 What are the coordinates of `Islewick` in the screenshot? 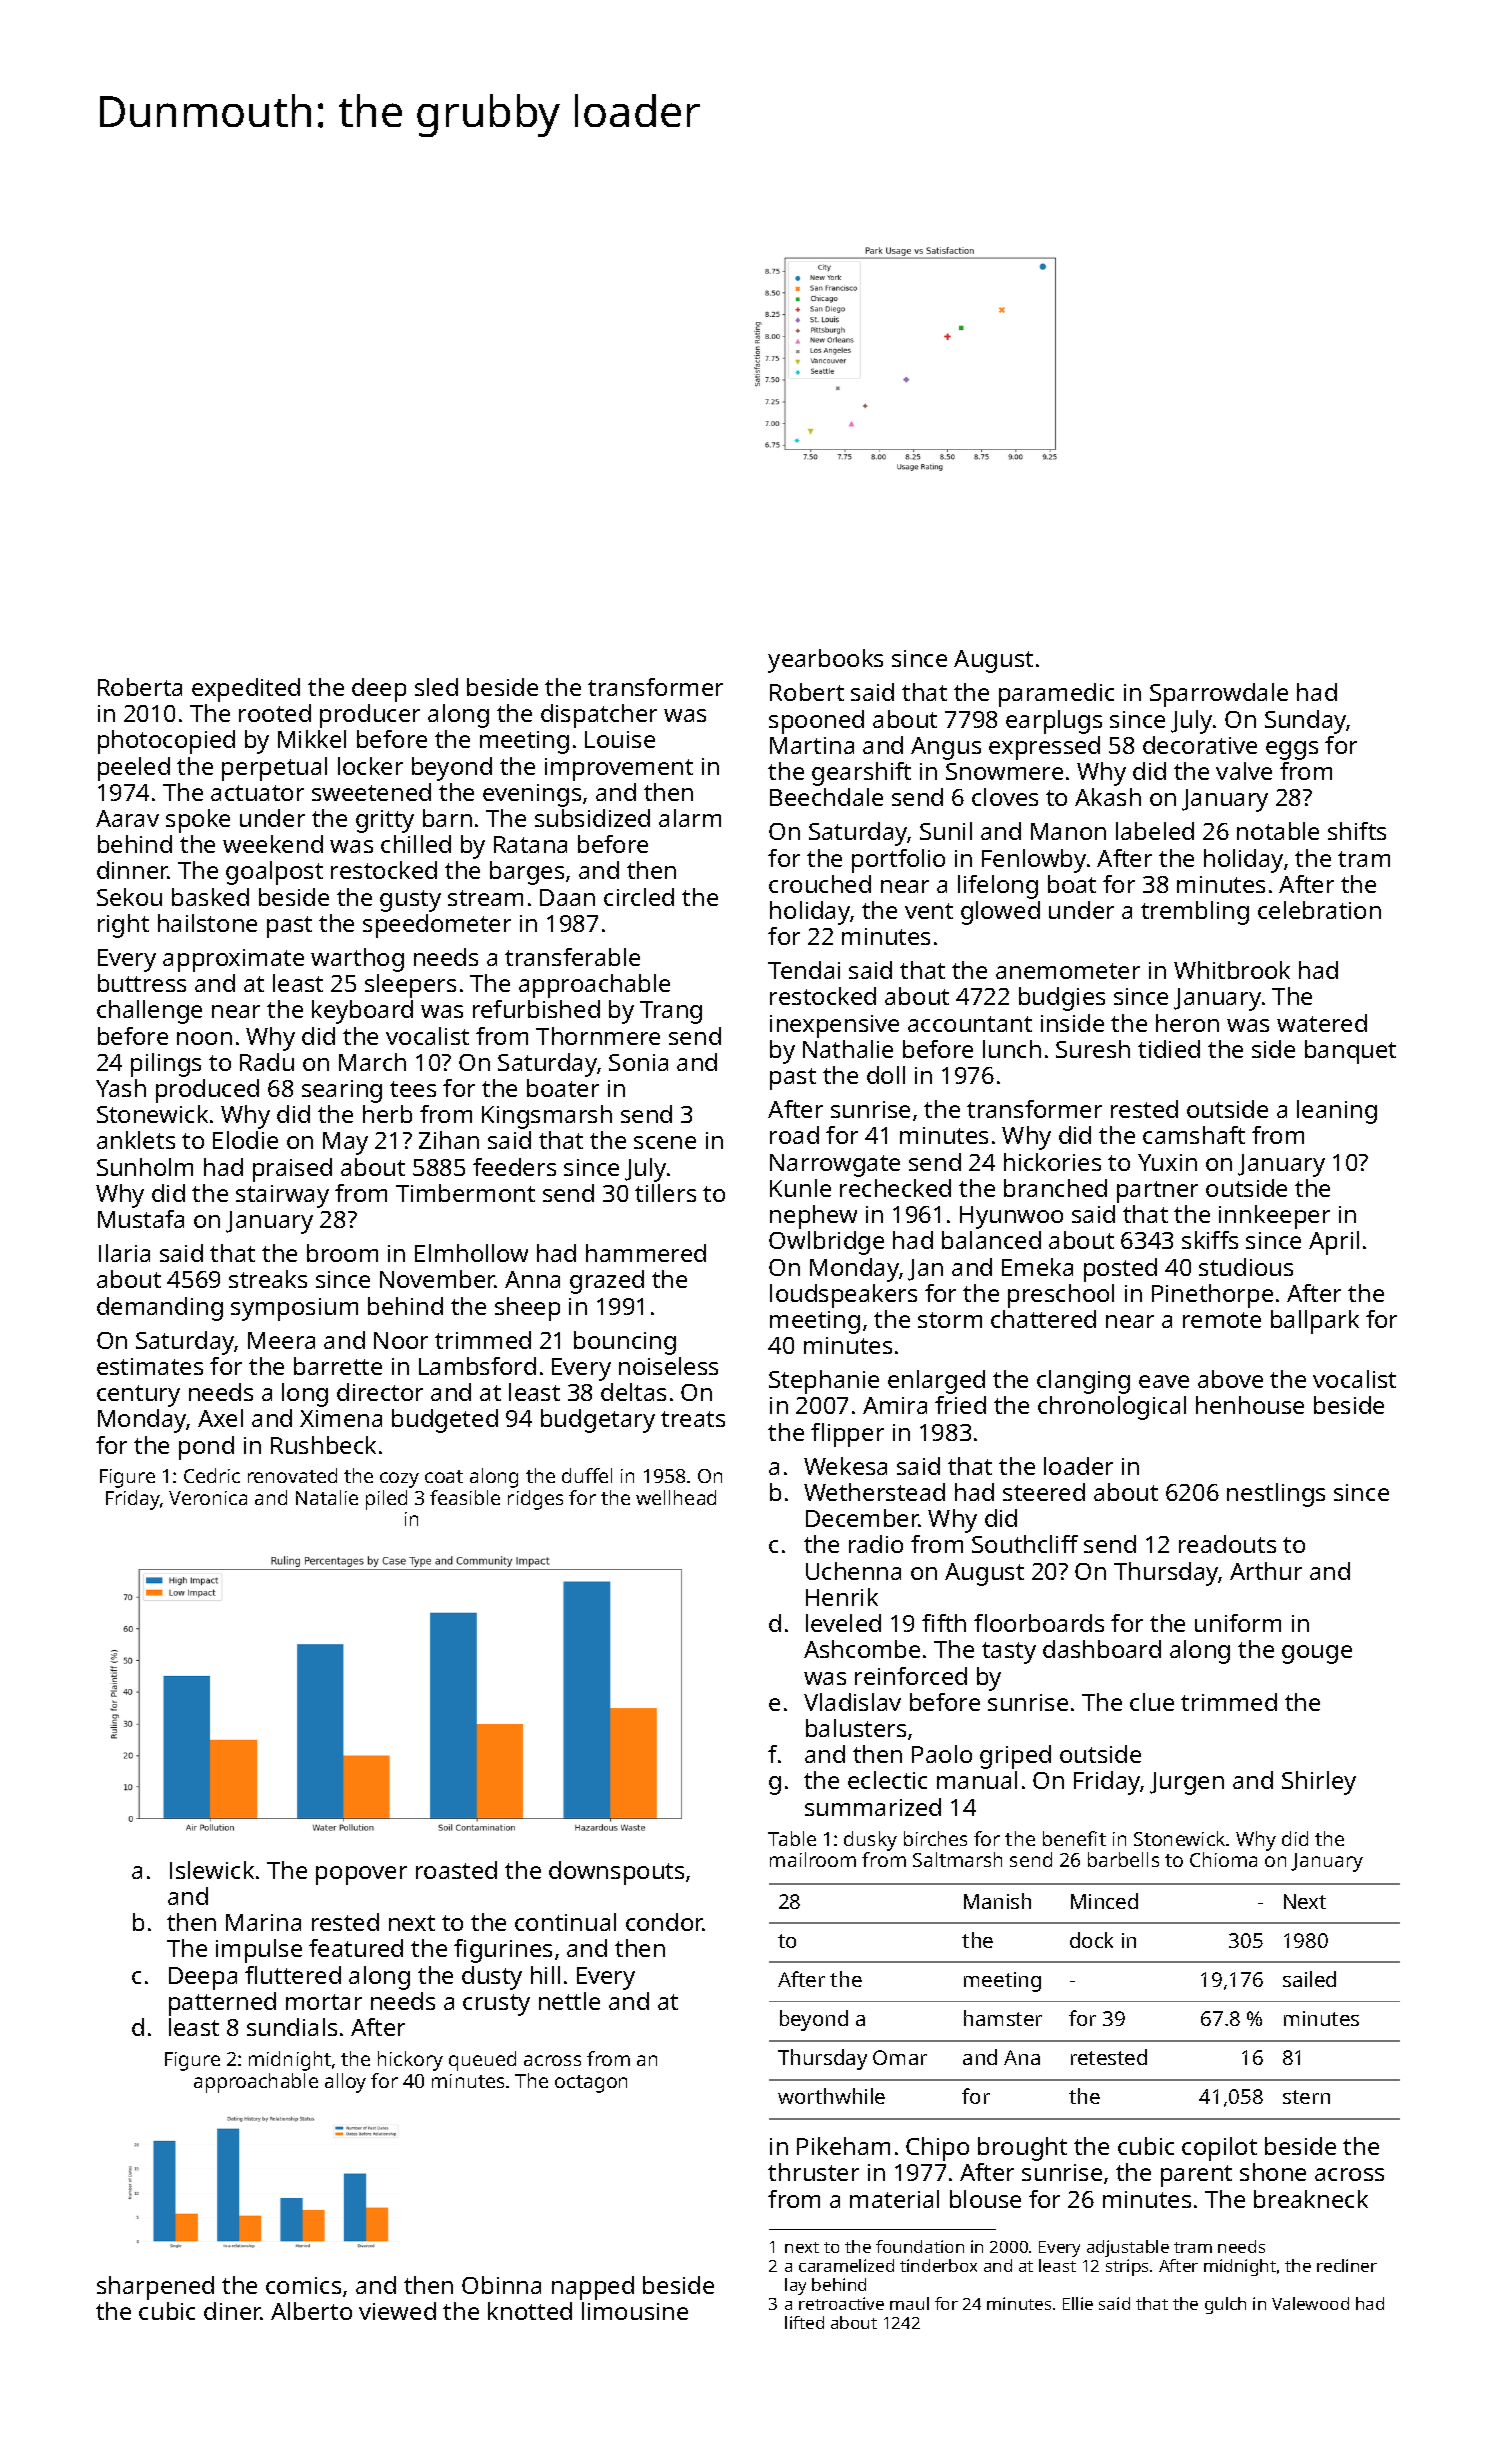 It's located at (212, 1870).
